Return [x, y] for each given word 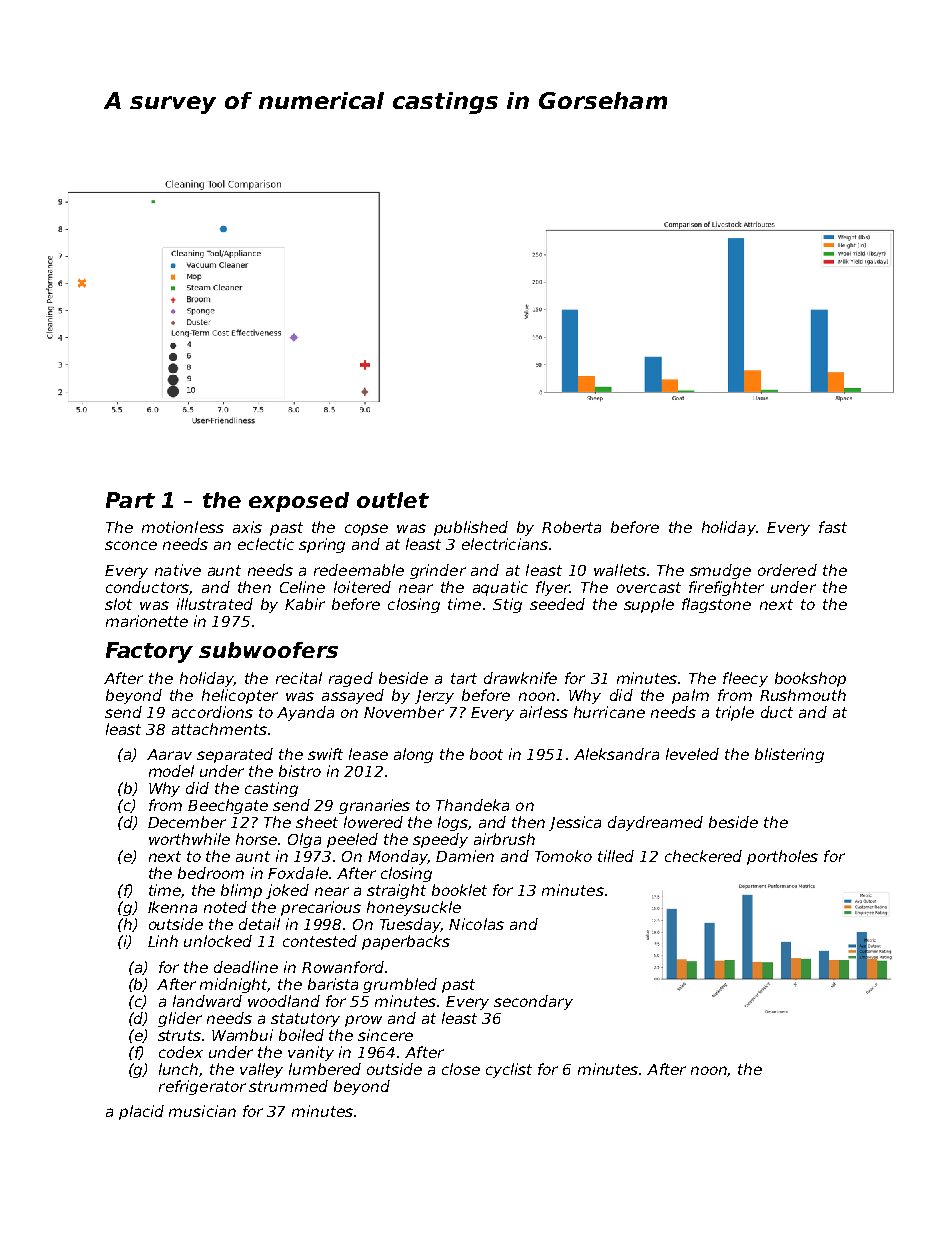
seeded [557, 604]
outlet [393, 500]
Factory [149, 652]
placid [141, 1112]
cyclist [509, 1070]
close [461, 1069]
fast [833, 527]
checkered [703, 856]
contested [320, 941]
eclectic [266, 544]
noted [225, 907]
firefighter [726, 588]
